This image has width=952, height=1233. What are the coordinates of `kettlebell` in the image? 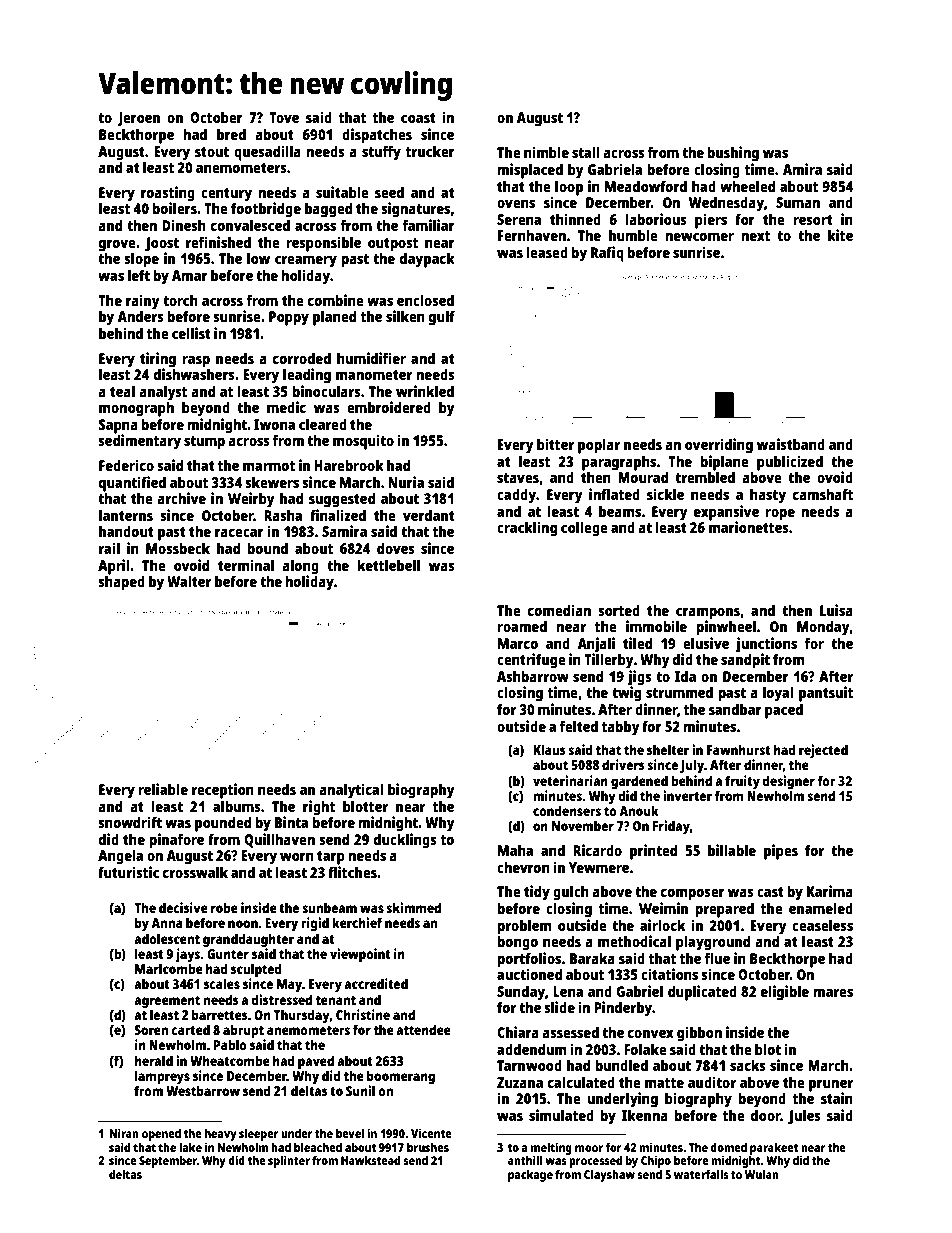 It's located at (388, 565).
